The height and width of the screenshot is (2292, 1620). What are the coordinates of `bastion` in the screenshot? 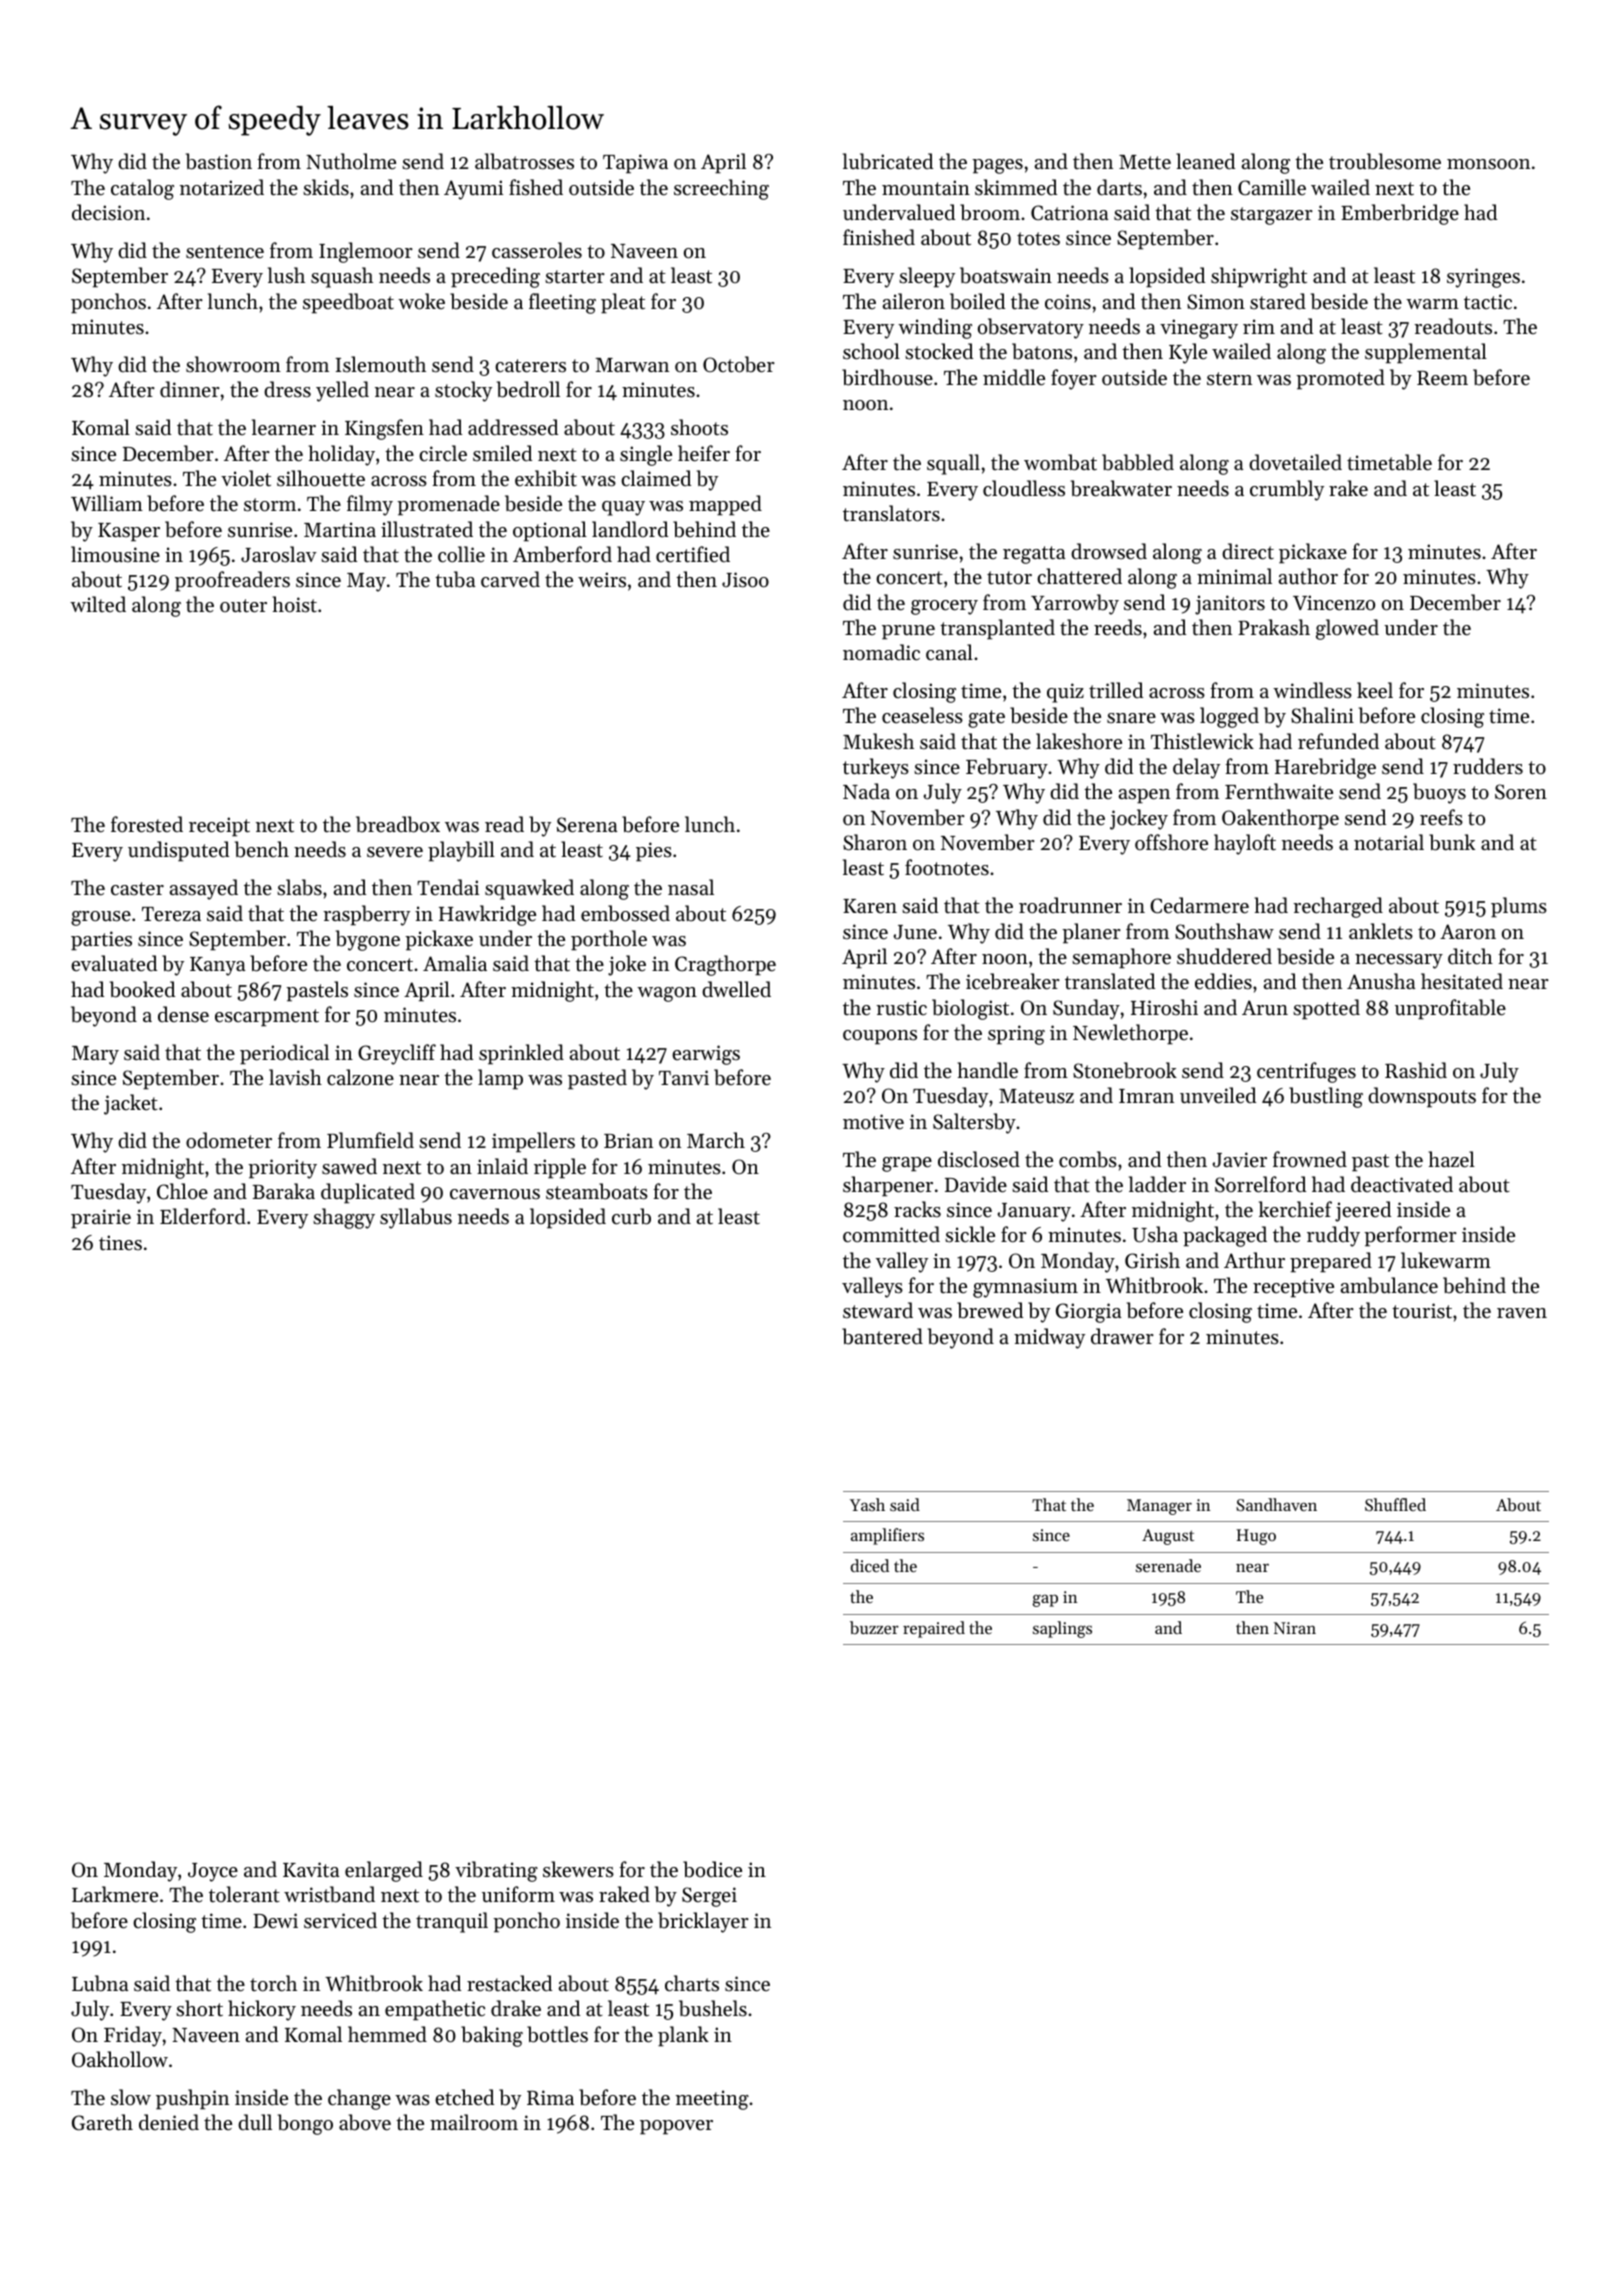 It's located at (219, 161).
